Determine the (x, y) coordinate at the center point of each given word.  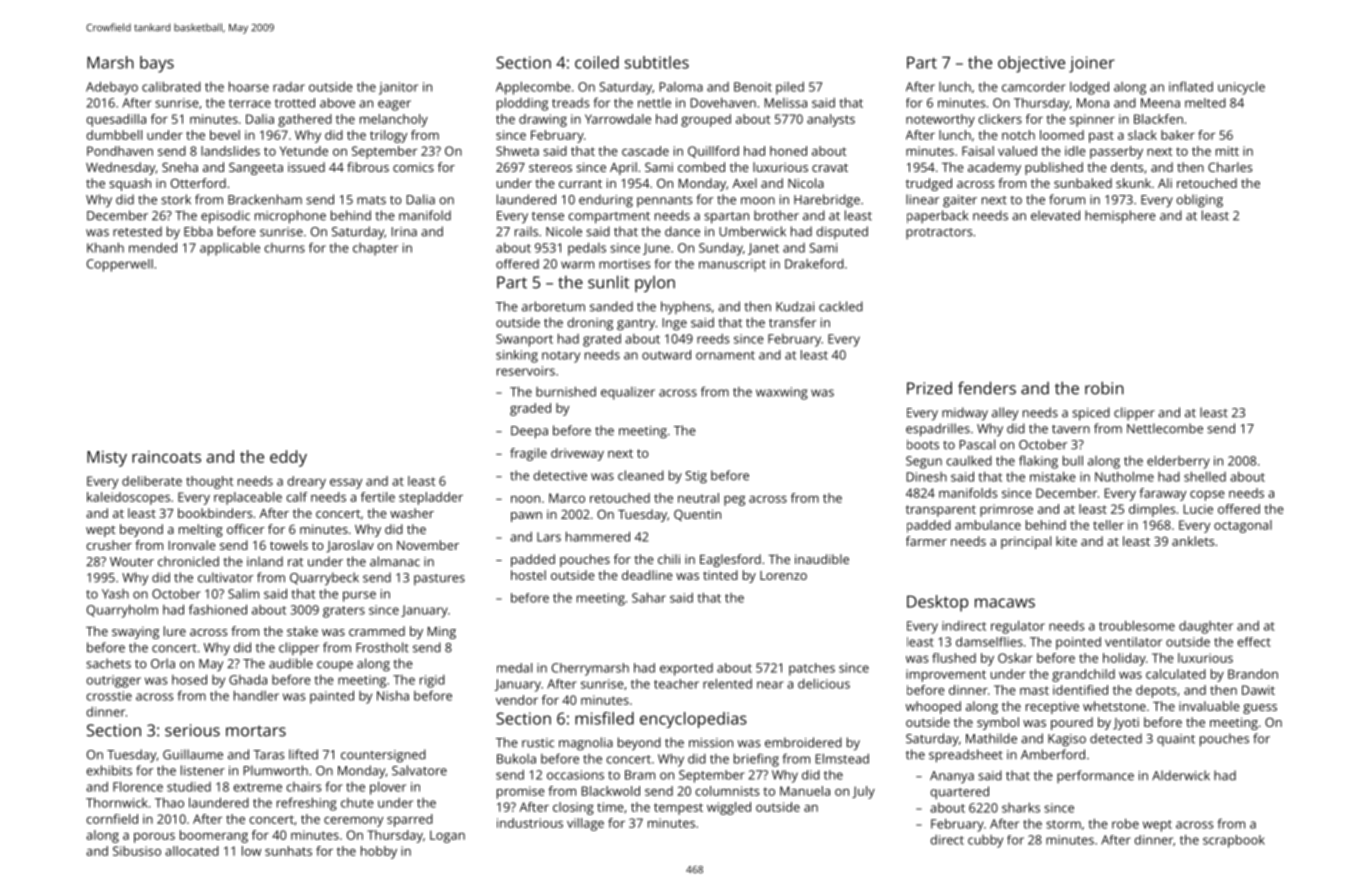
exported (686, 669)
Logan (447, 836)
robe (1125, 823)
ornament (725, 355)
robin (1104, 388)
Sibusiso (137, 851)
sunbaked (1083, 183)
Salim (243, 593)
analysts (831, 120)
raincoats (166, 457)
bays (157, 64)
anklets (1193, 541)
